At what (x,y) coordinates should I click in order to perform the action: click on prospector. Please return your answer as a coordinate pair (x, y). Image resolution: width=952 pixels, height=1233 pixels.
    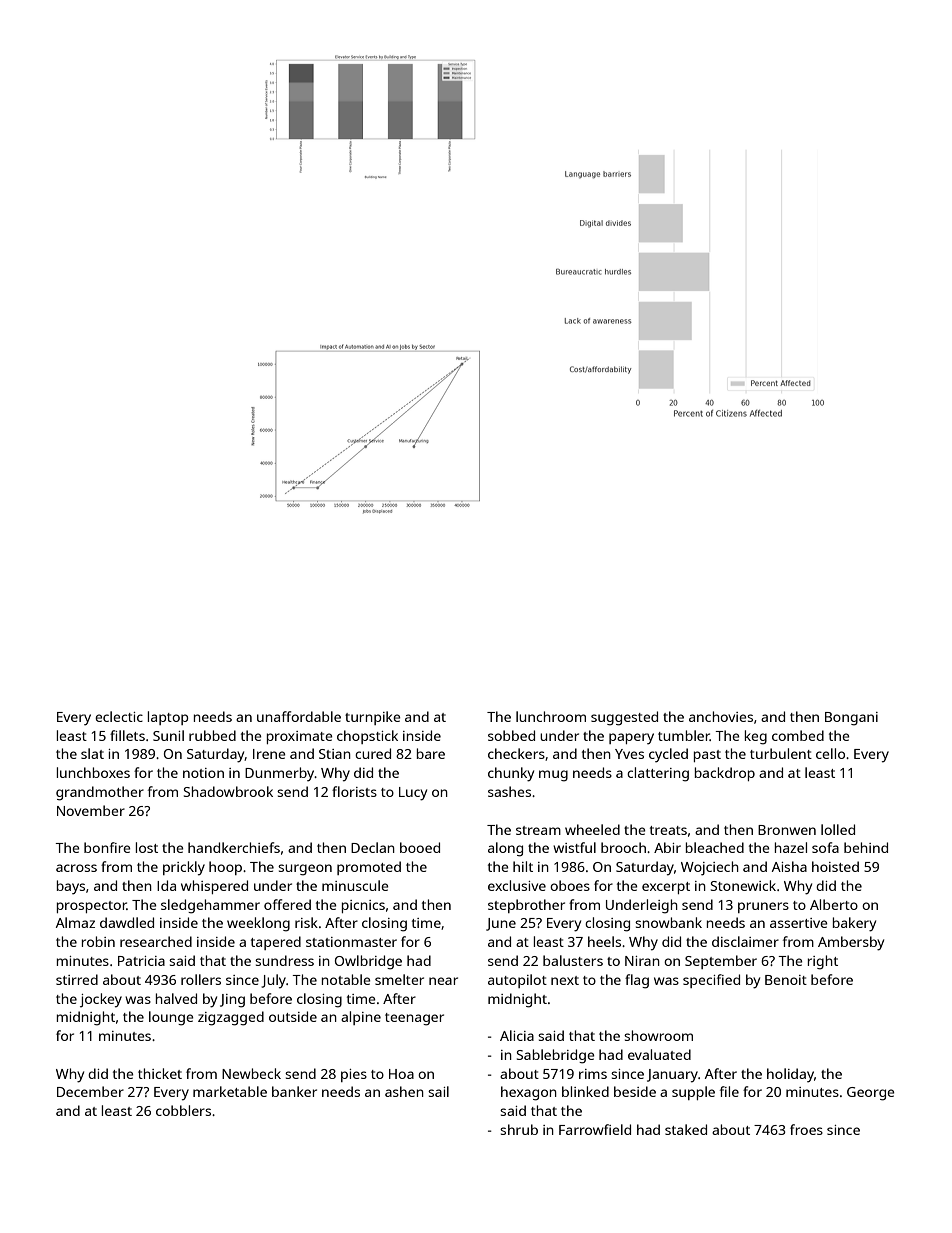
    Looking at the image, I should click on (92, 907).
